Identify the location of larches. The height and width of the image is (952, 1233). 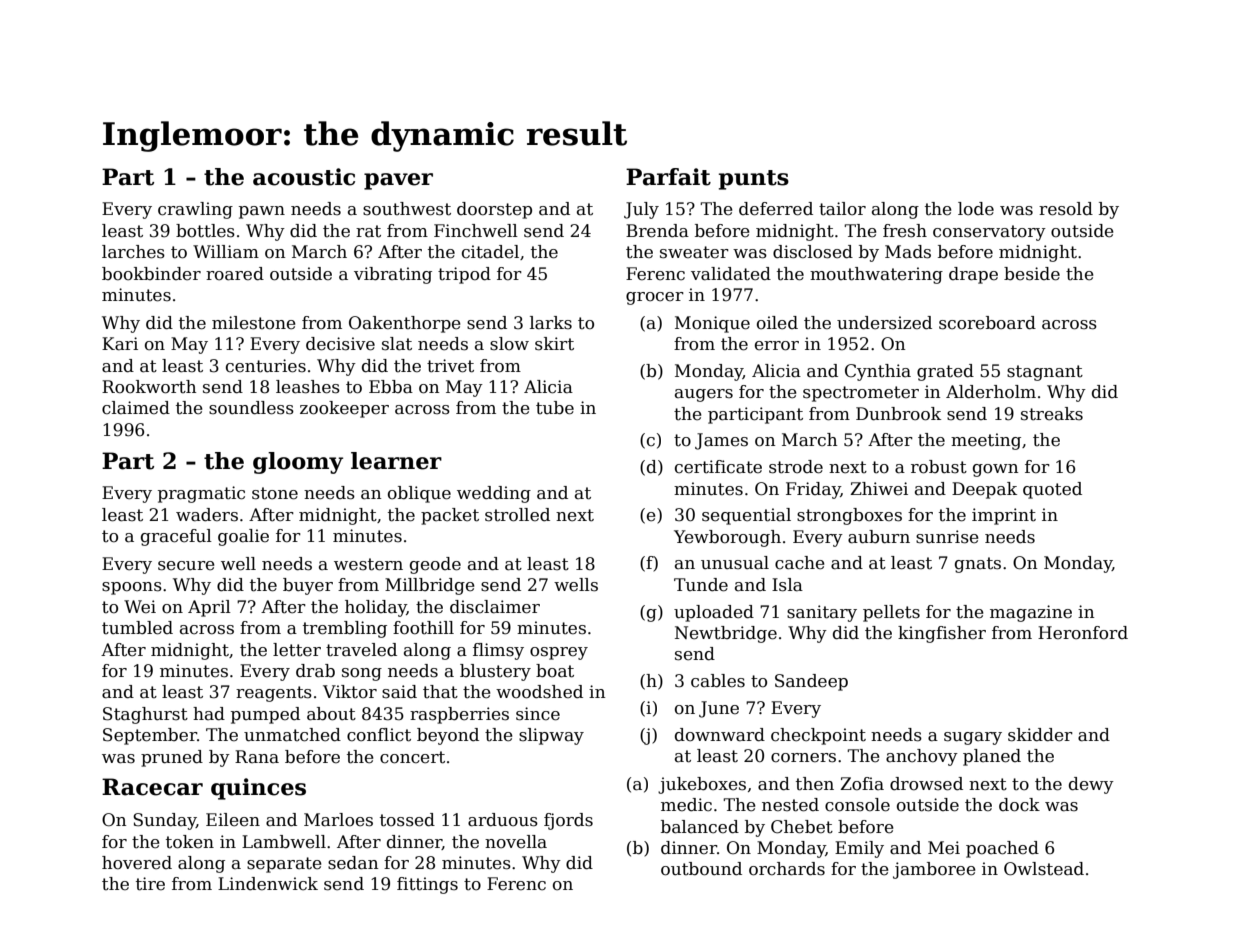
(133, 252).
